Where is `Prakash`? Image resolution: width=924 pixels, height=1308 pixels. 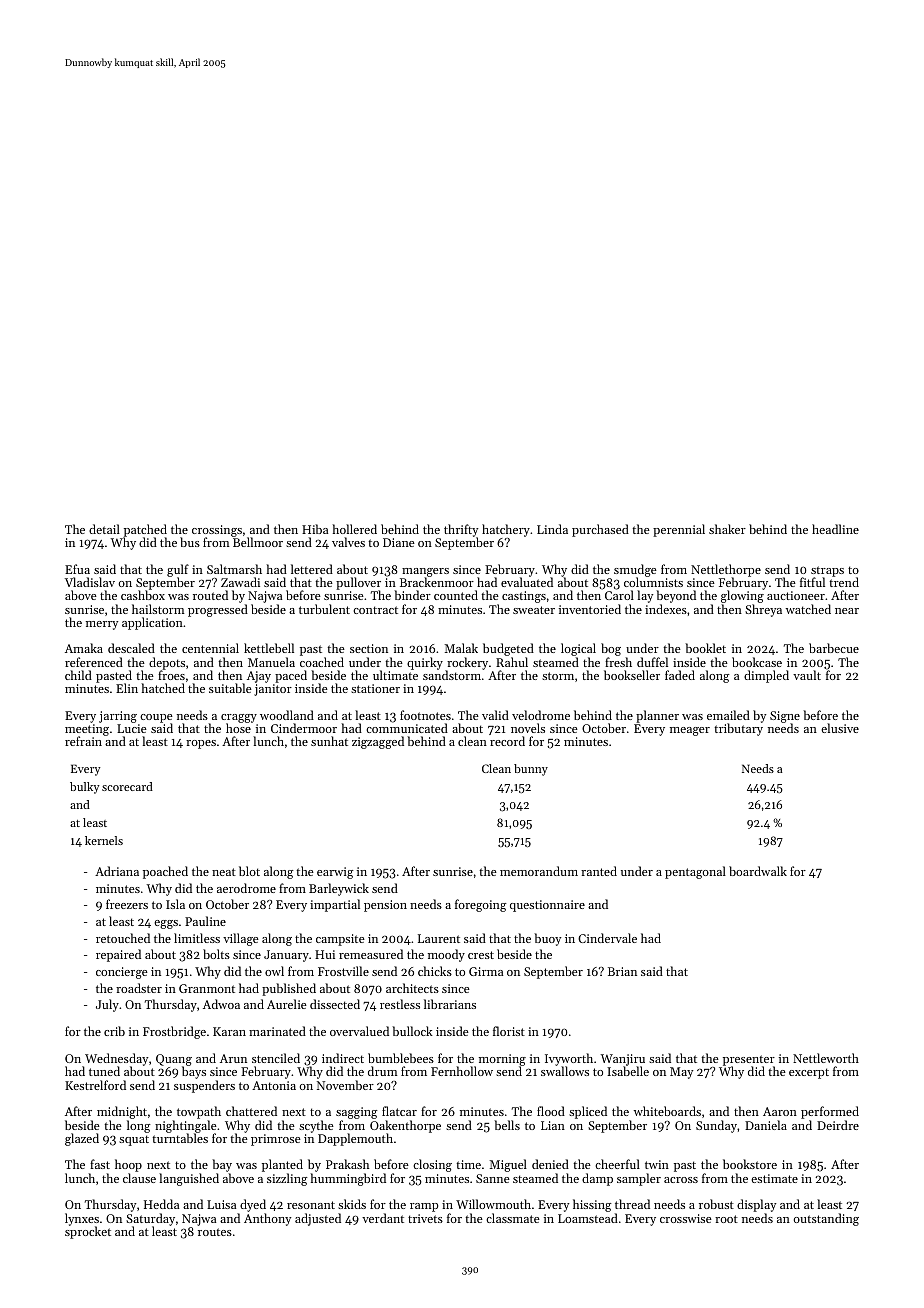 Prakash is located at coordinates (347, 1164).
